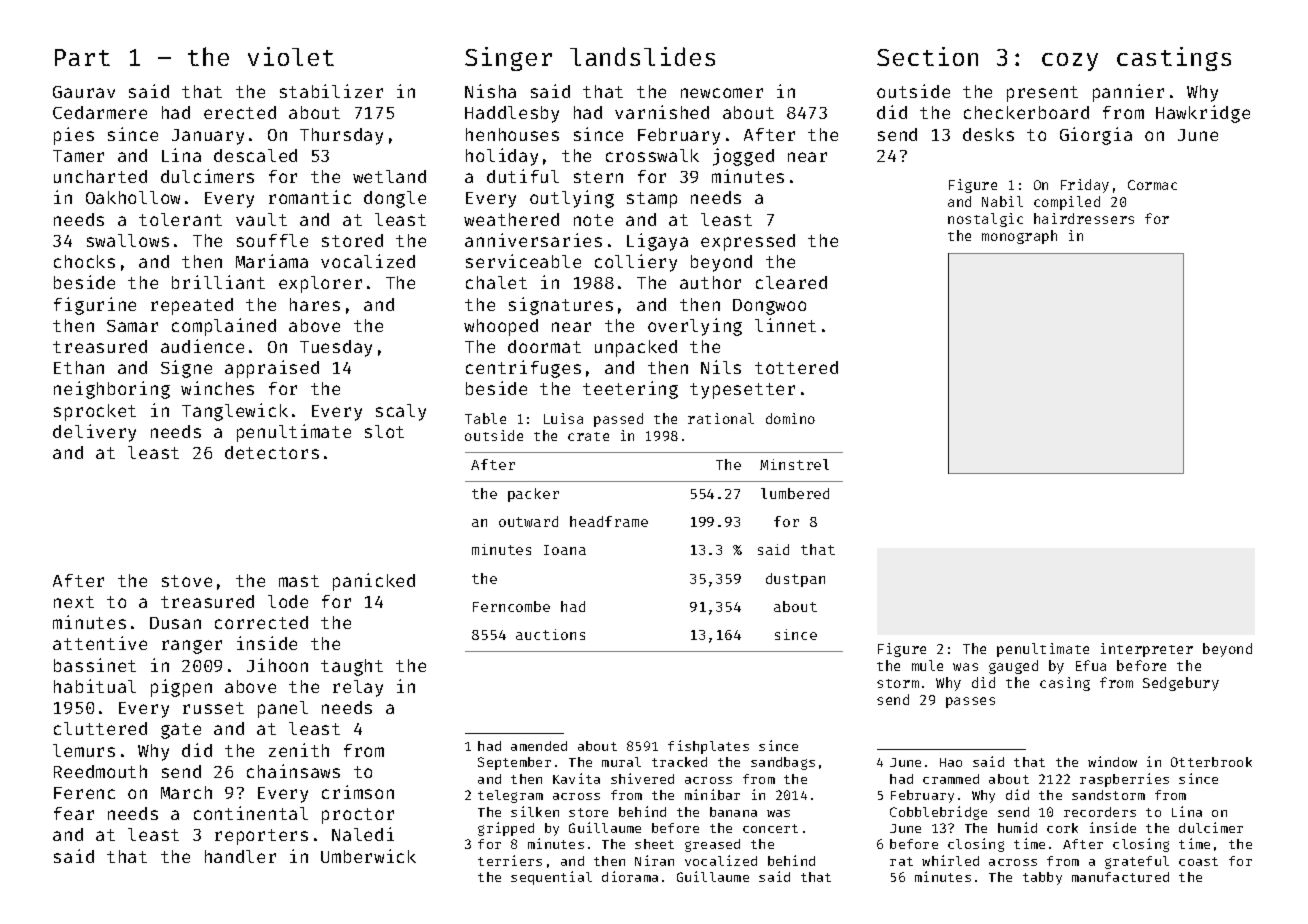 This screenshot has height=924, width=1308. I want to click on minibar, so click(712, 794).
